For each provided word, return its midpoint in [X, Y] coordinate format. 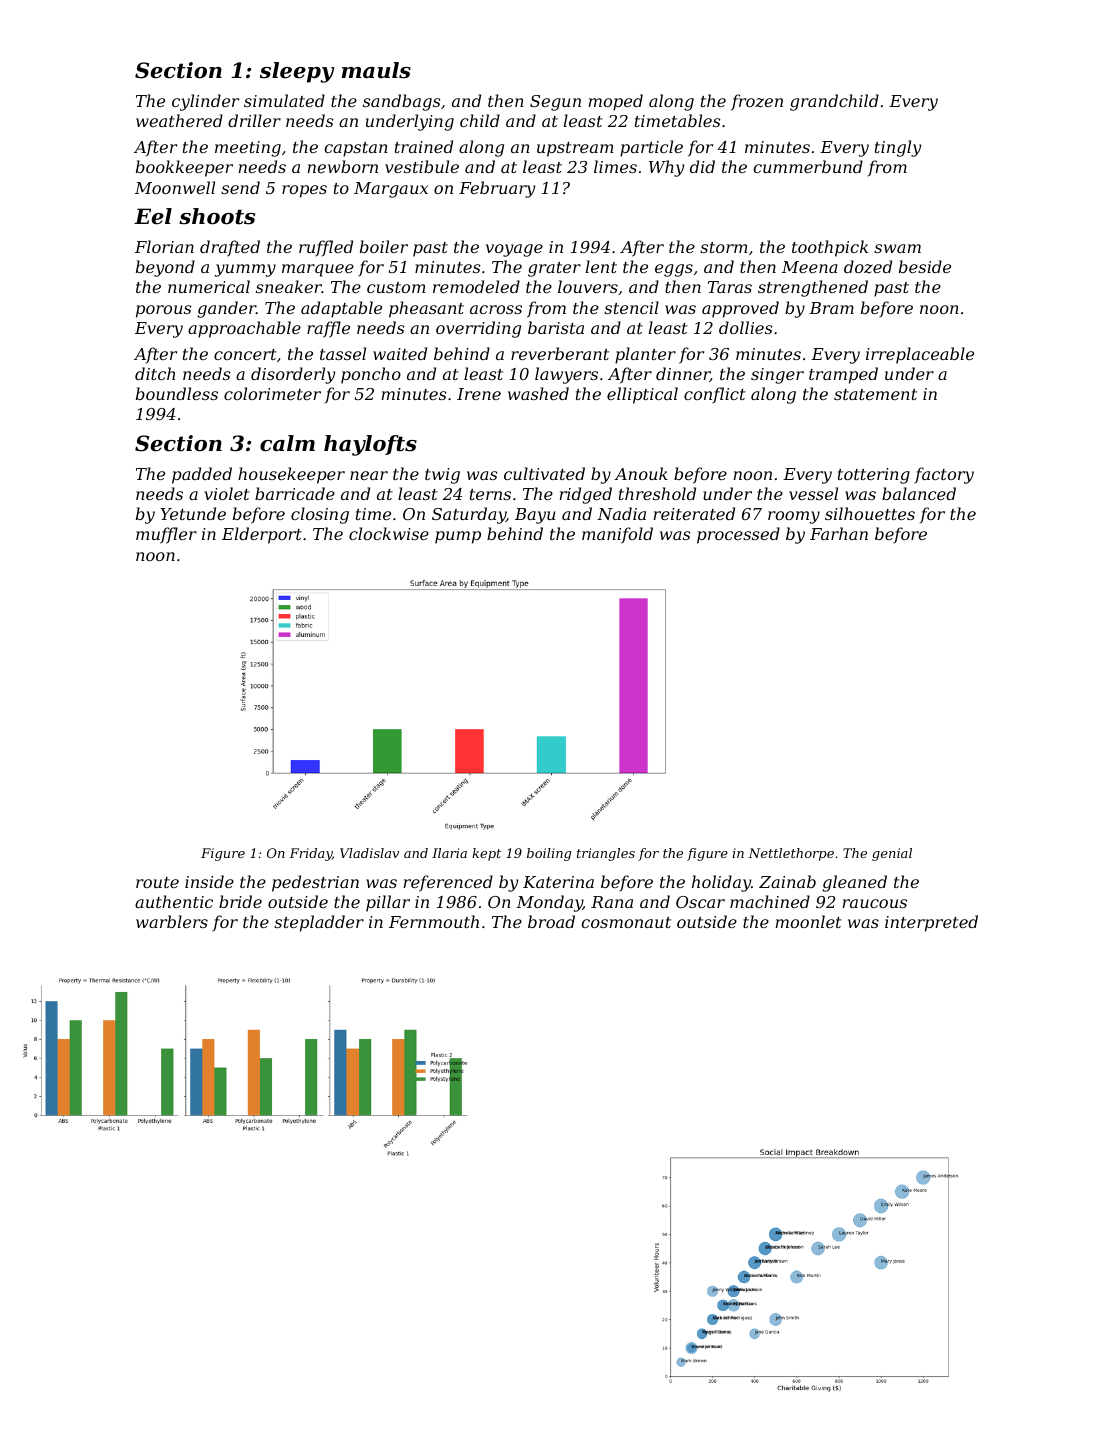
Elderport [262, 535]
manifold [617, 535]
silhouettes [870, 513]
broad [551, 921]
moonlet [809, 921]
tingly [898, 148]
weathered [179, 120]
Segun [555, 103]
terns [490, 494]
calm [287, 443]
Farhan [839, 533]
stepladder [319, 923]
